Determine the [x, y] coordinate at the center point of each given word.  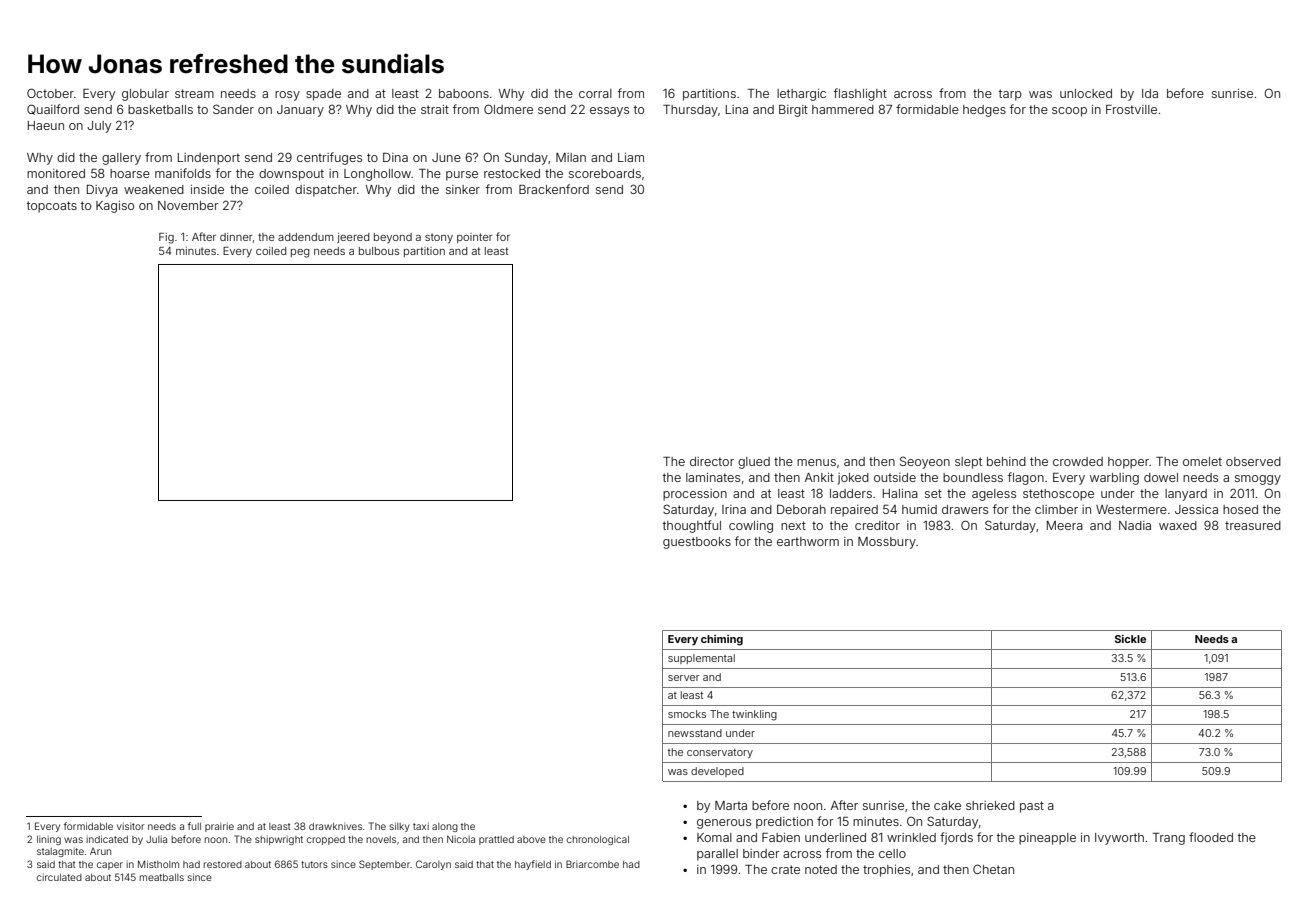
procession [695, 495]
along [445, 827]
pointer [475, 238]
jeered [353, 238]
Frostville [1131, 109]
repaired [854, 511]
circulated [59, 877]
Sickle [1130, 639]
